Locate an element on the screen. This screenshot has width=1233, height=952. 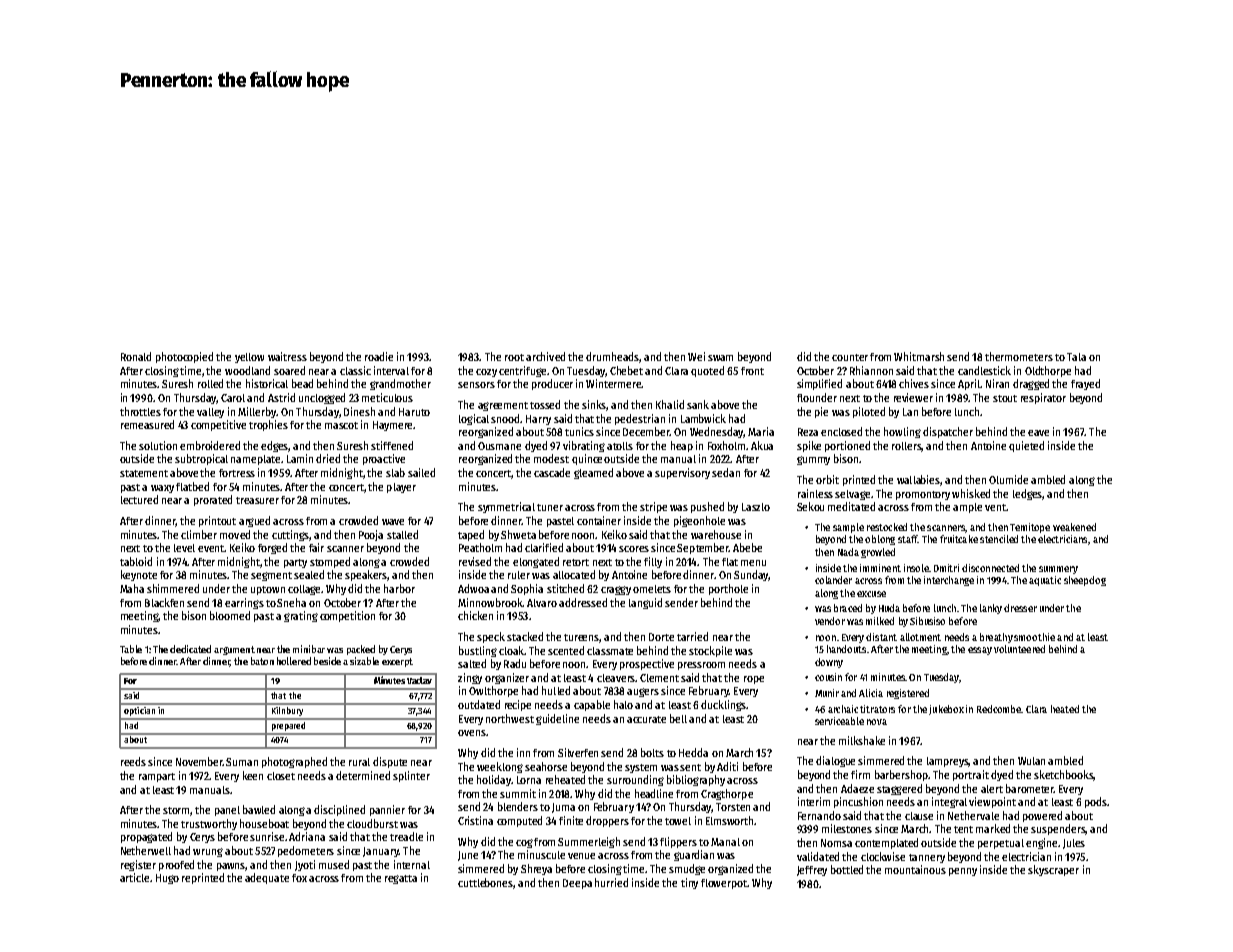
photocopied is located at coordinates (184, 357).
